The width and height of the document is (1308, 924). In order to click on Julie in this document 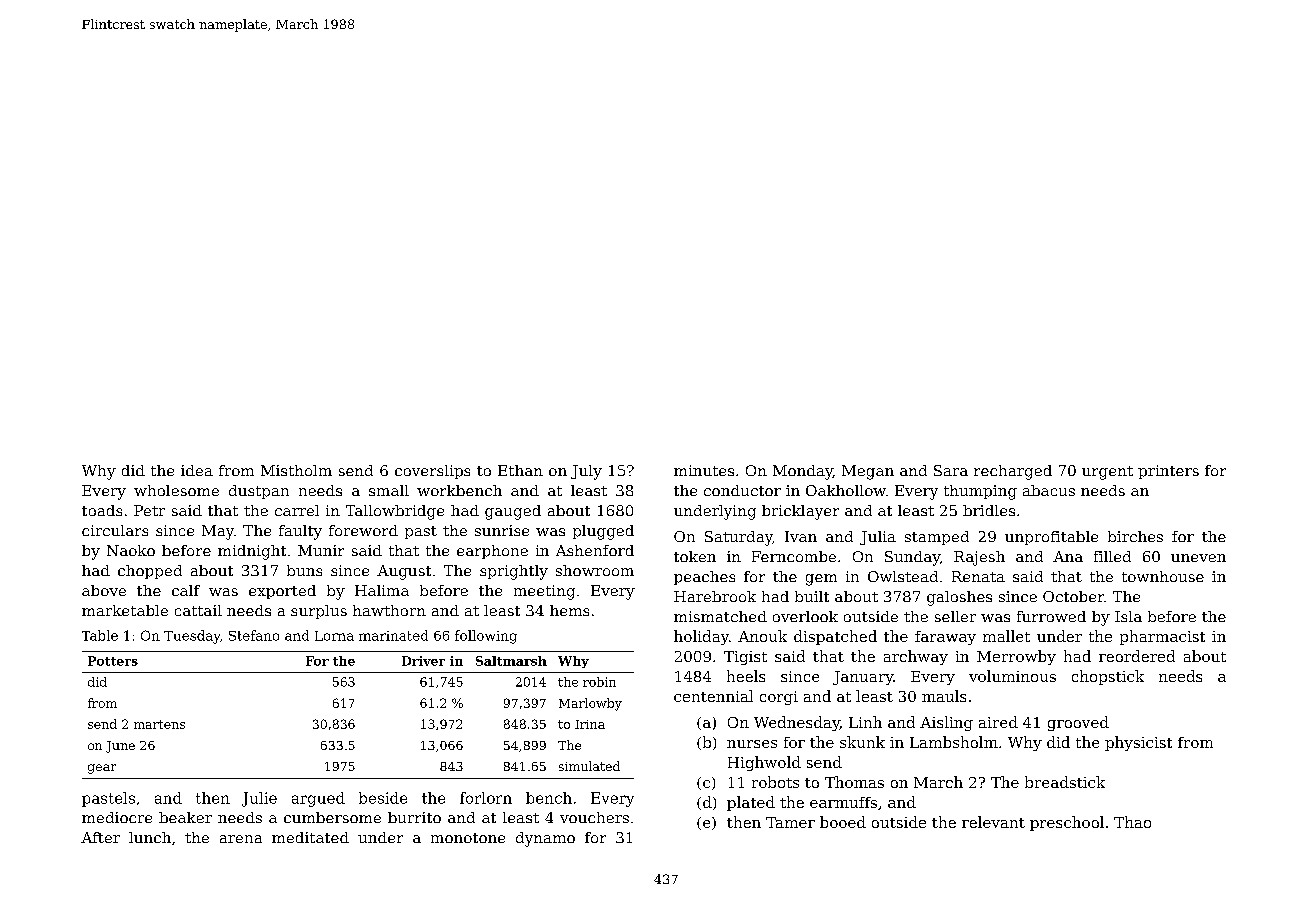, I will do `click(259, 799)`.
